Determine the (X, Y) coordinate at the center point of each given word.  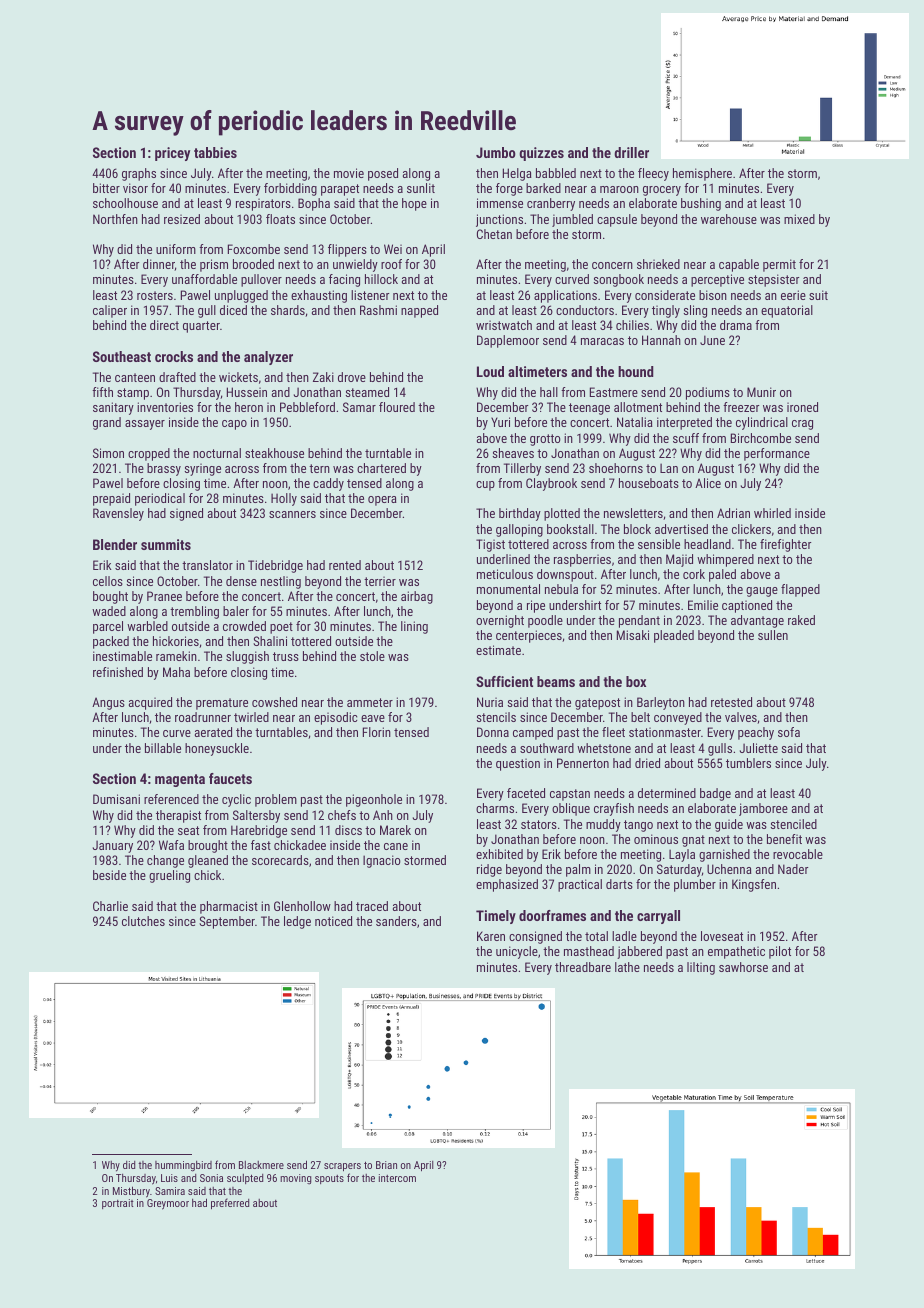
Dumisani (116, 799)
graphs (139, 174)
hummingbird (183, 1166)
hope (414, 204)
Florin (377, 732)
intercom (397, 1178)
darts (619, 884)
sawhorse (743, 967)
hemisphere (702, 174)
